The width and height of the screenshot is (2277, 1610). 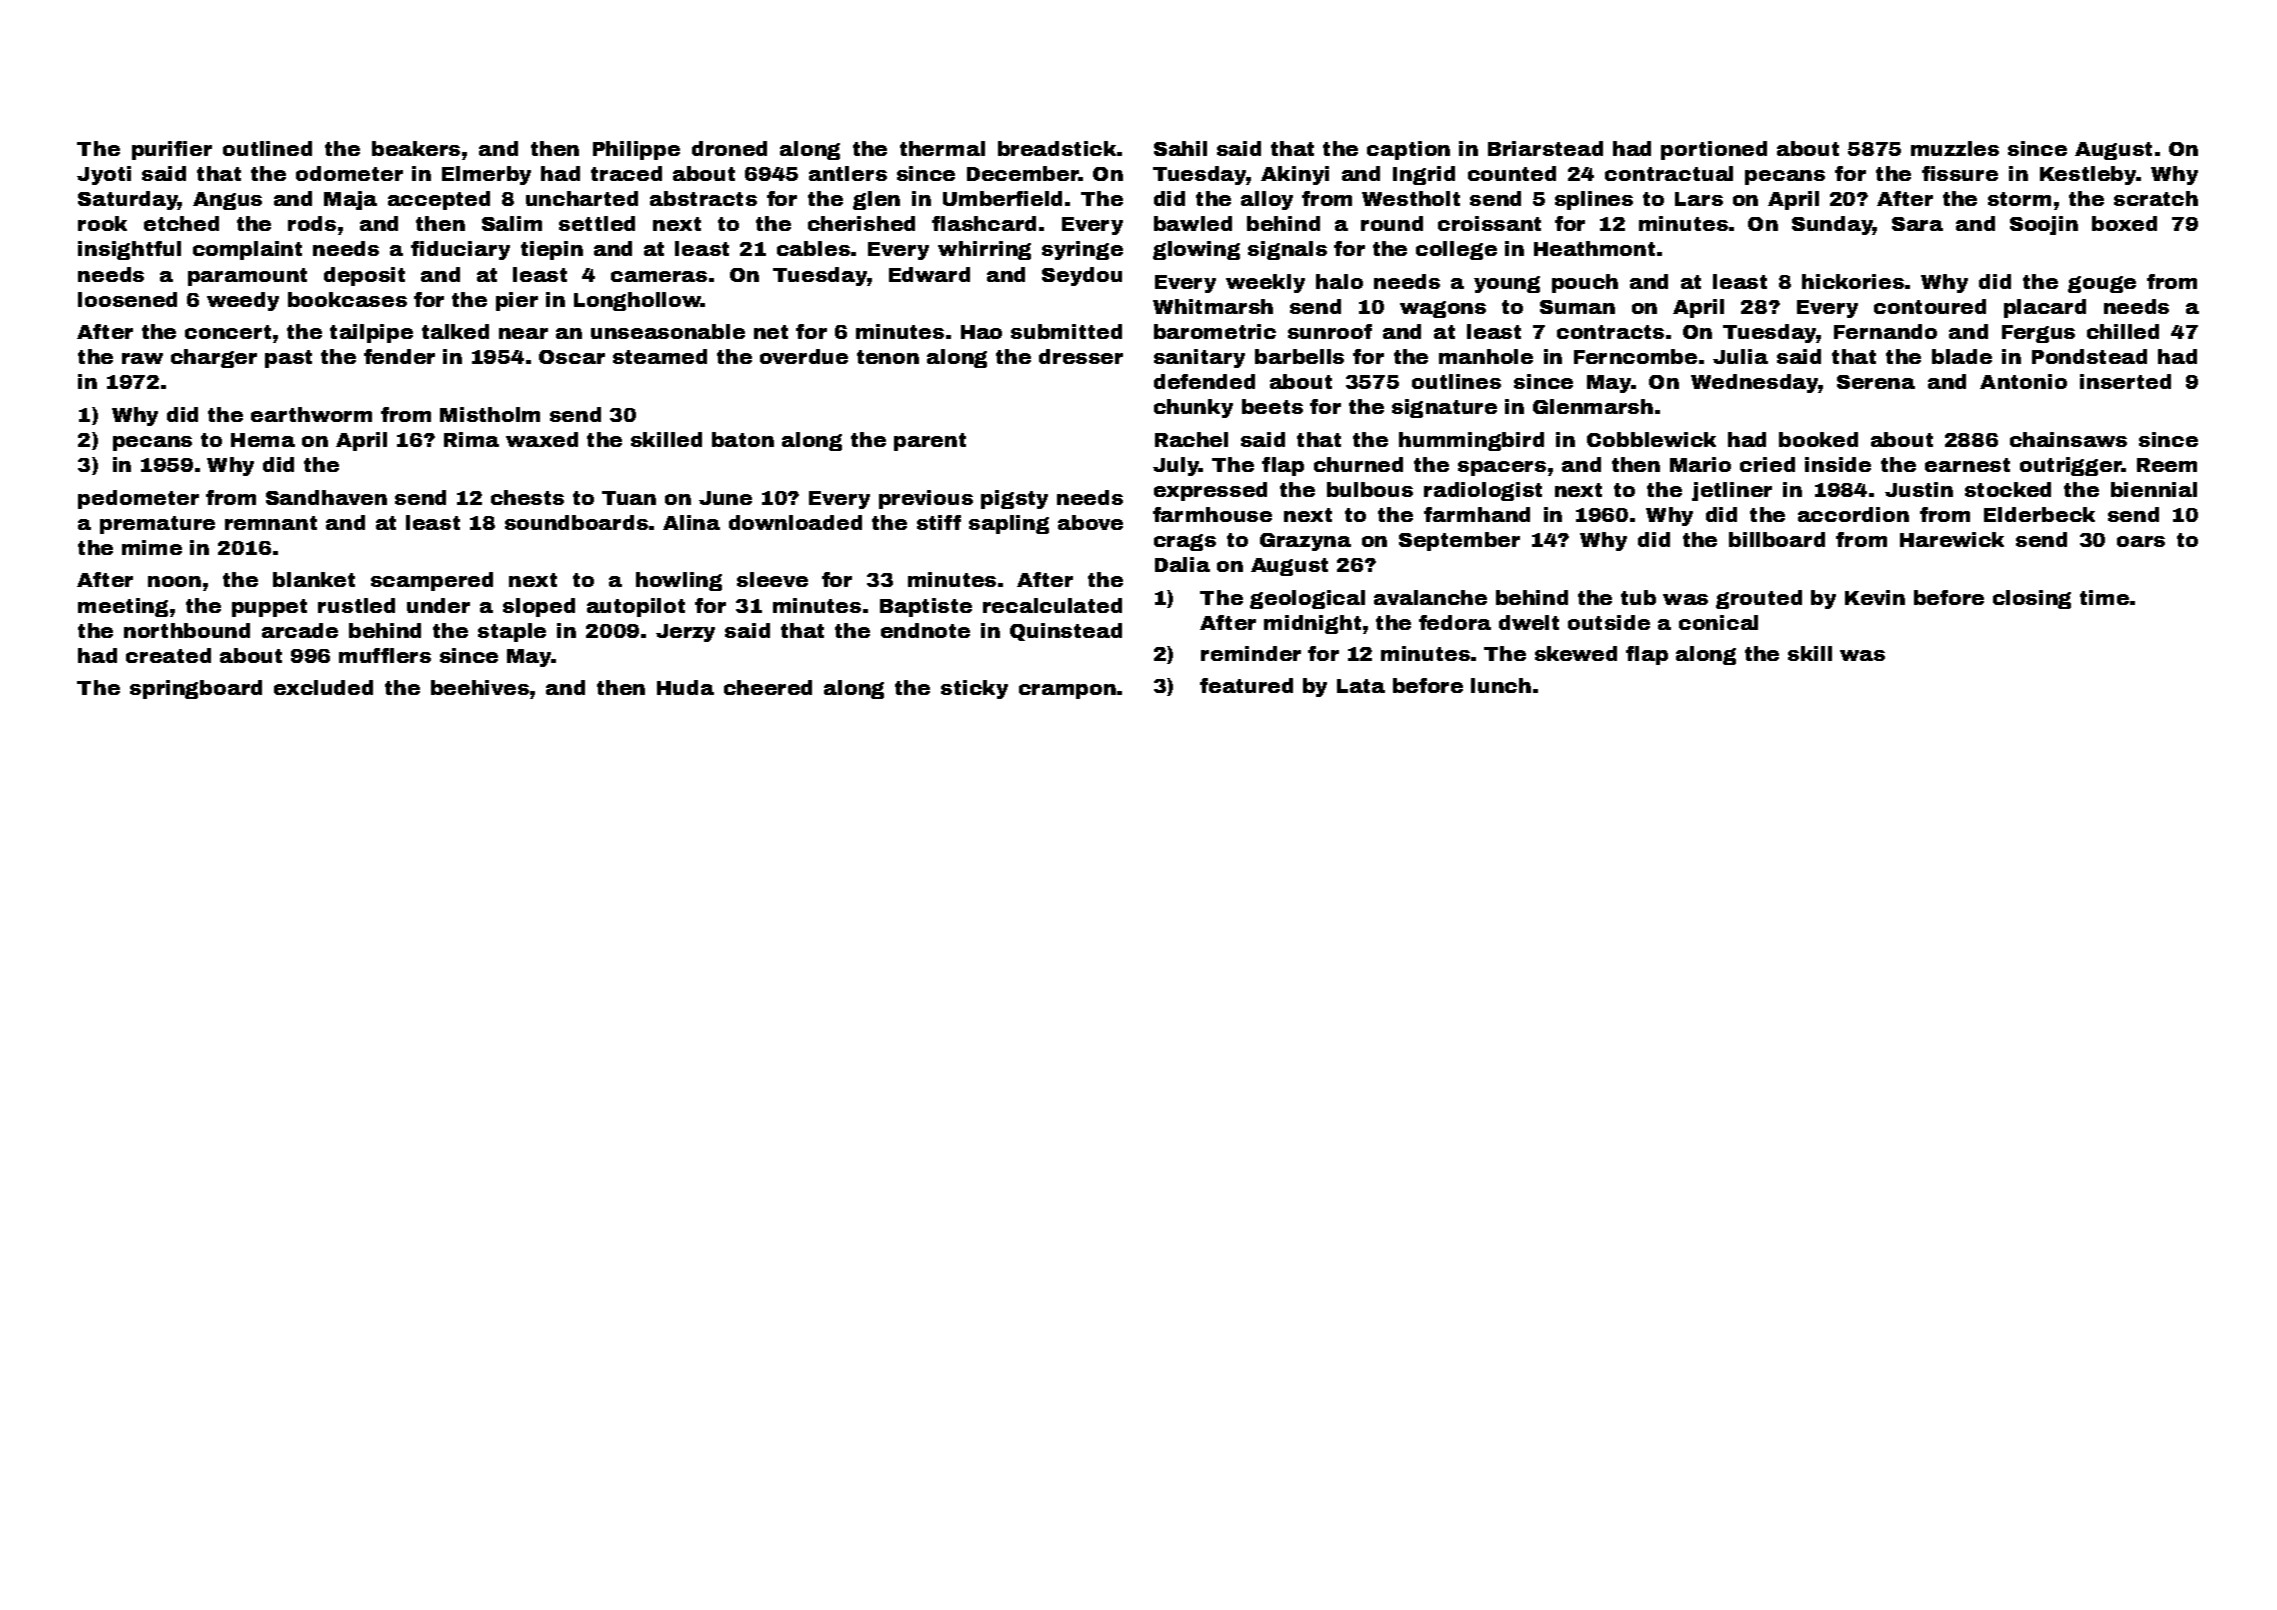 I want to click on hickories, so click(x=1853, y=281).
